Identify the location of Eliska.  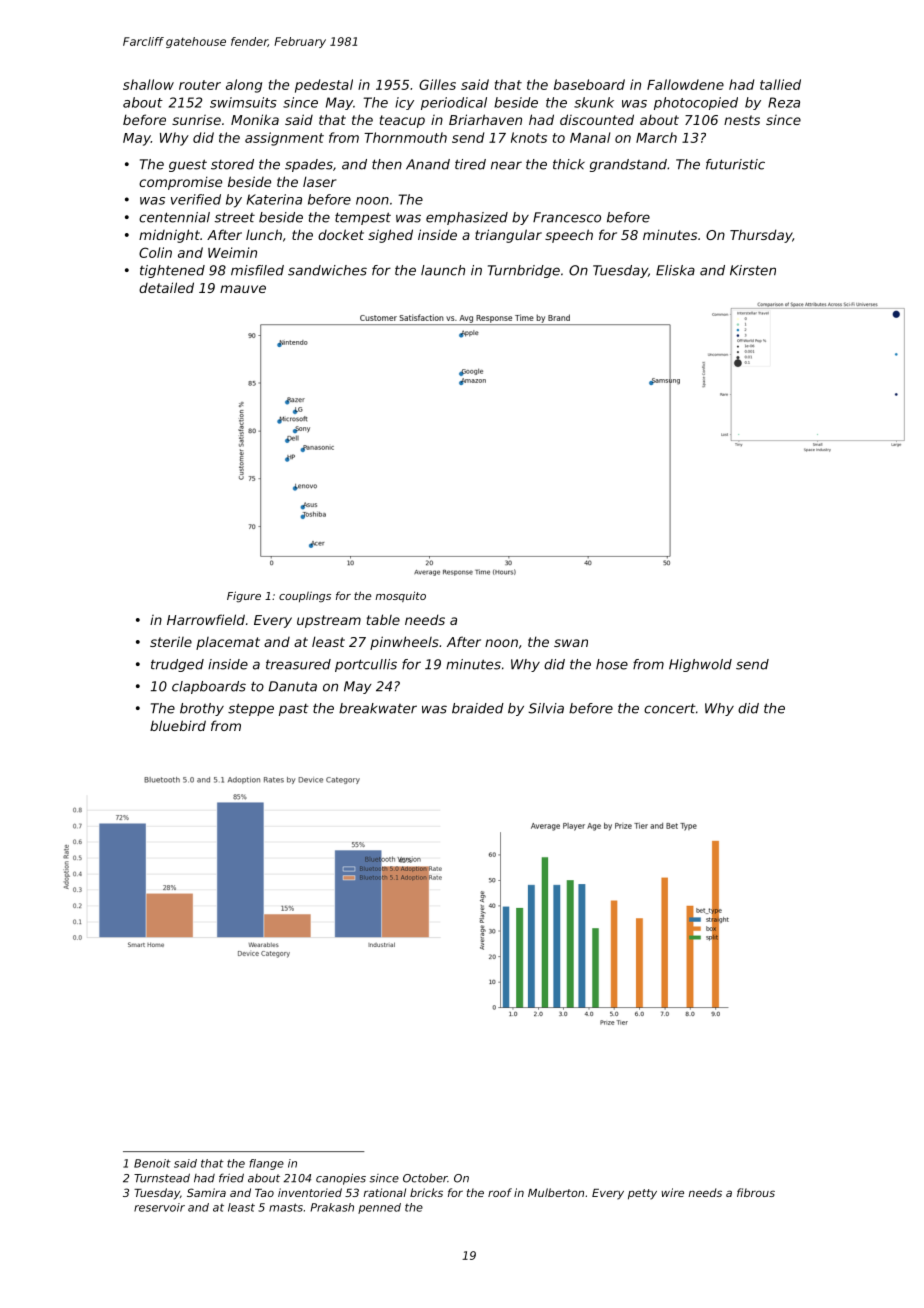
(675, 270).
